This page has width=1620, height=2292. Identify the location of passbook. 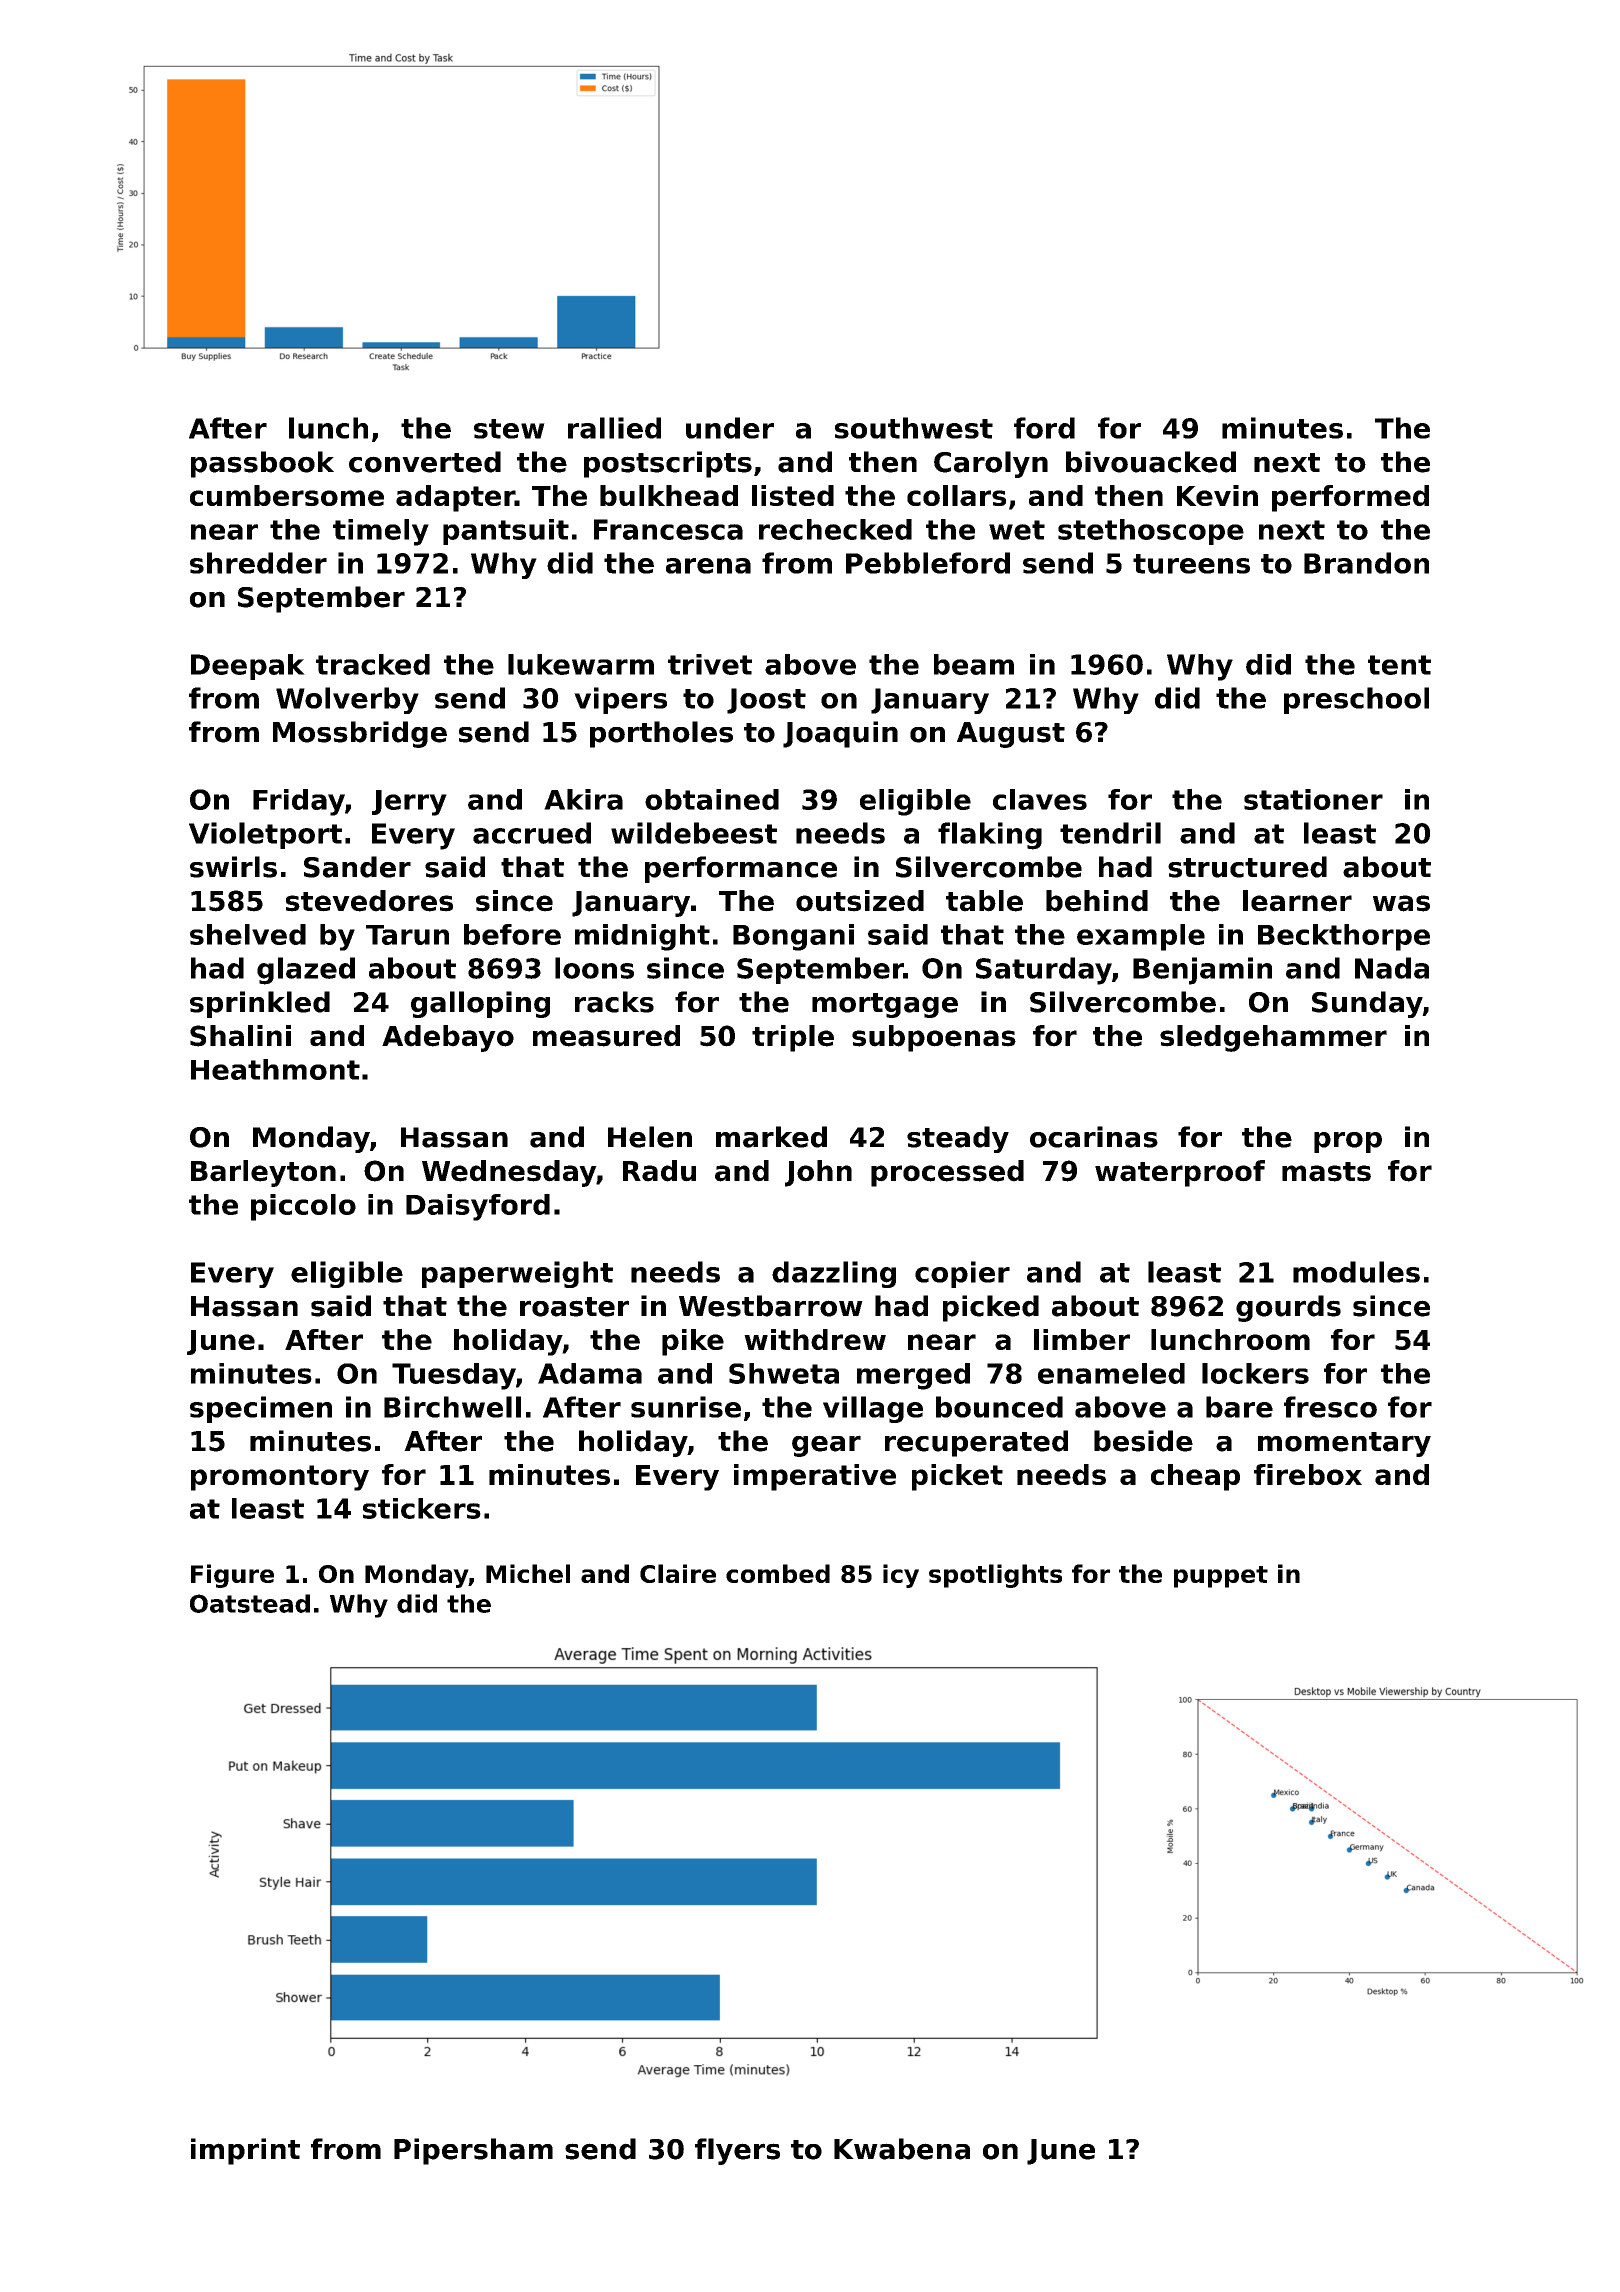
(262, 464).
